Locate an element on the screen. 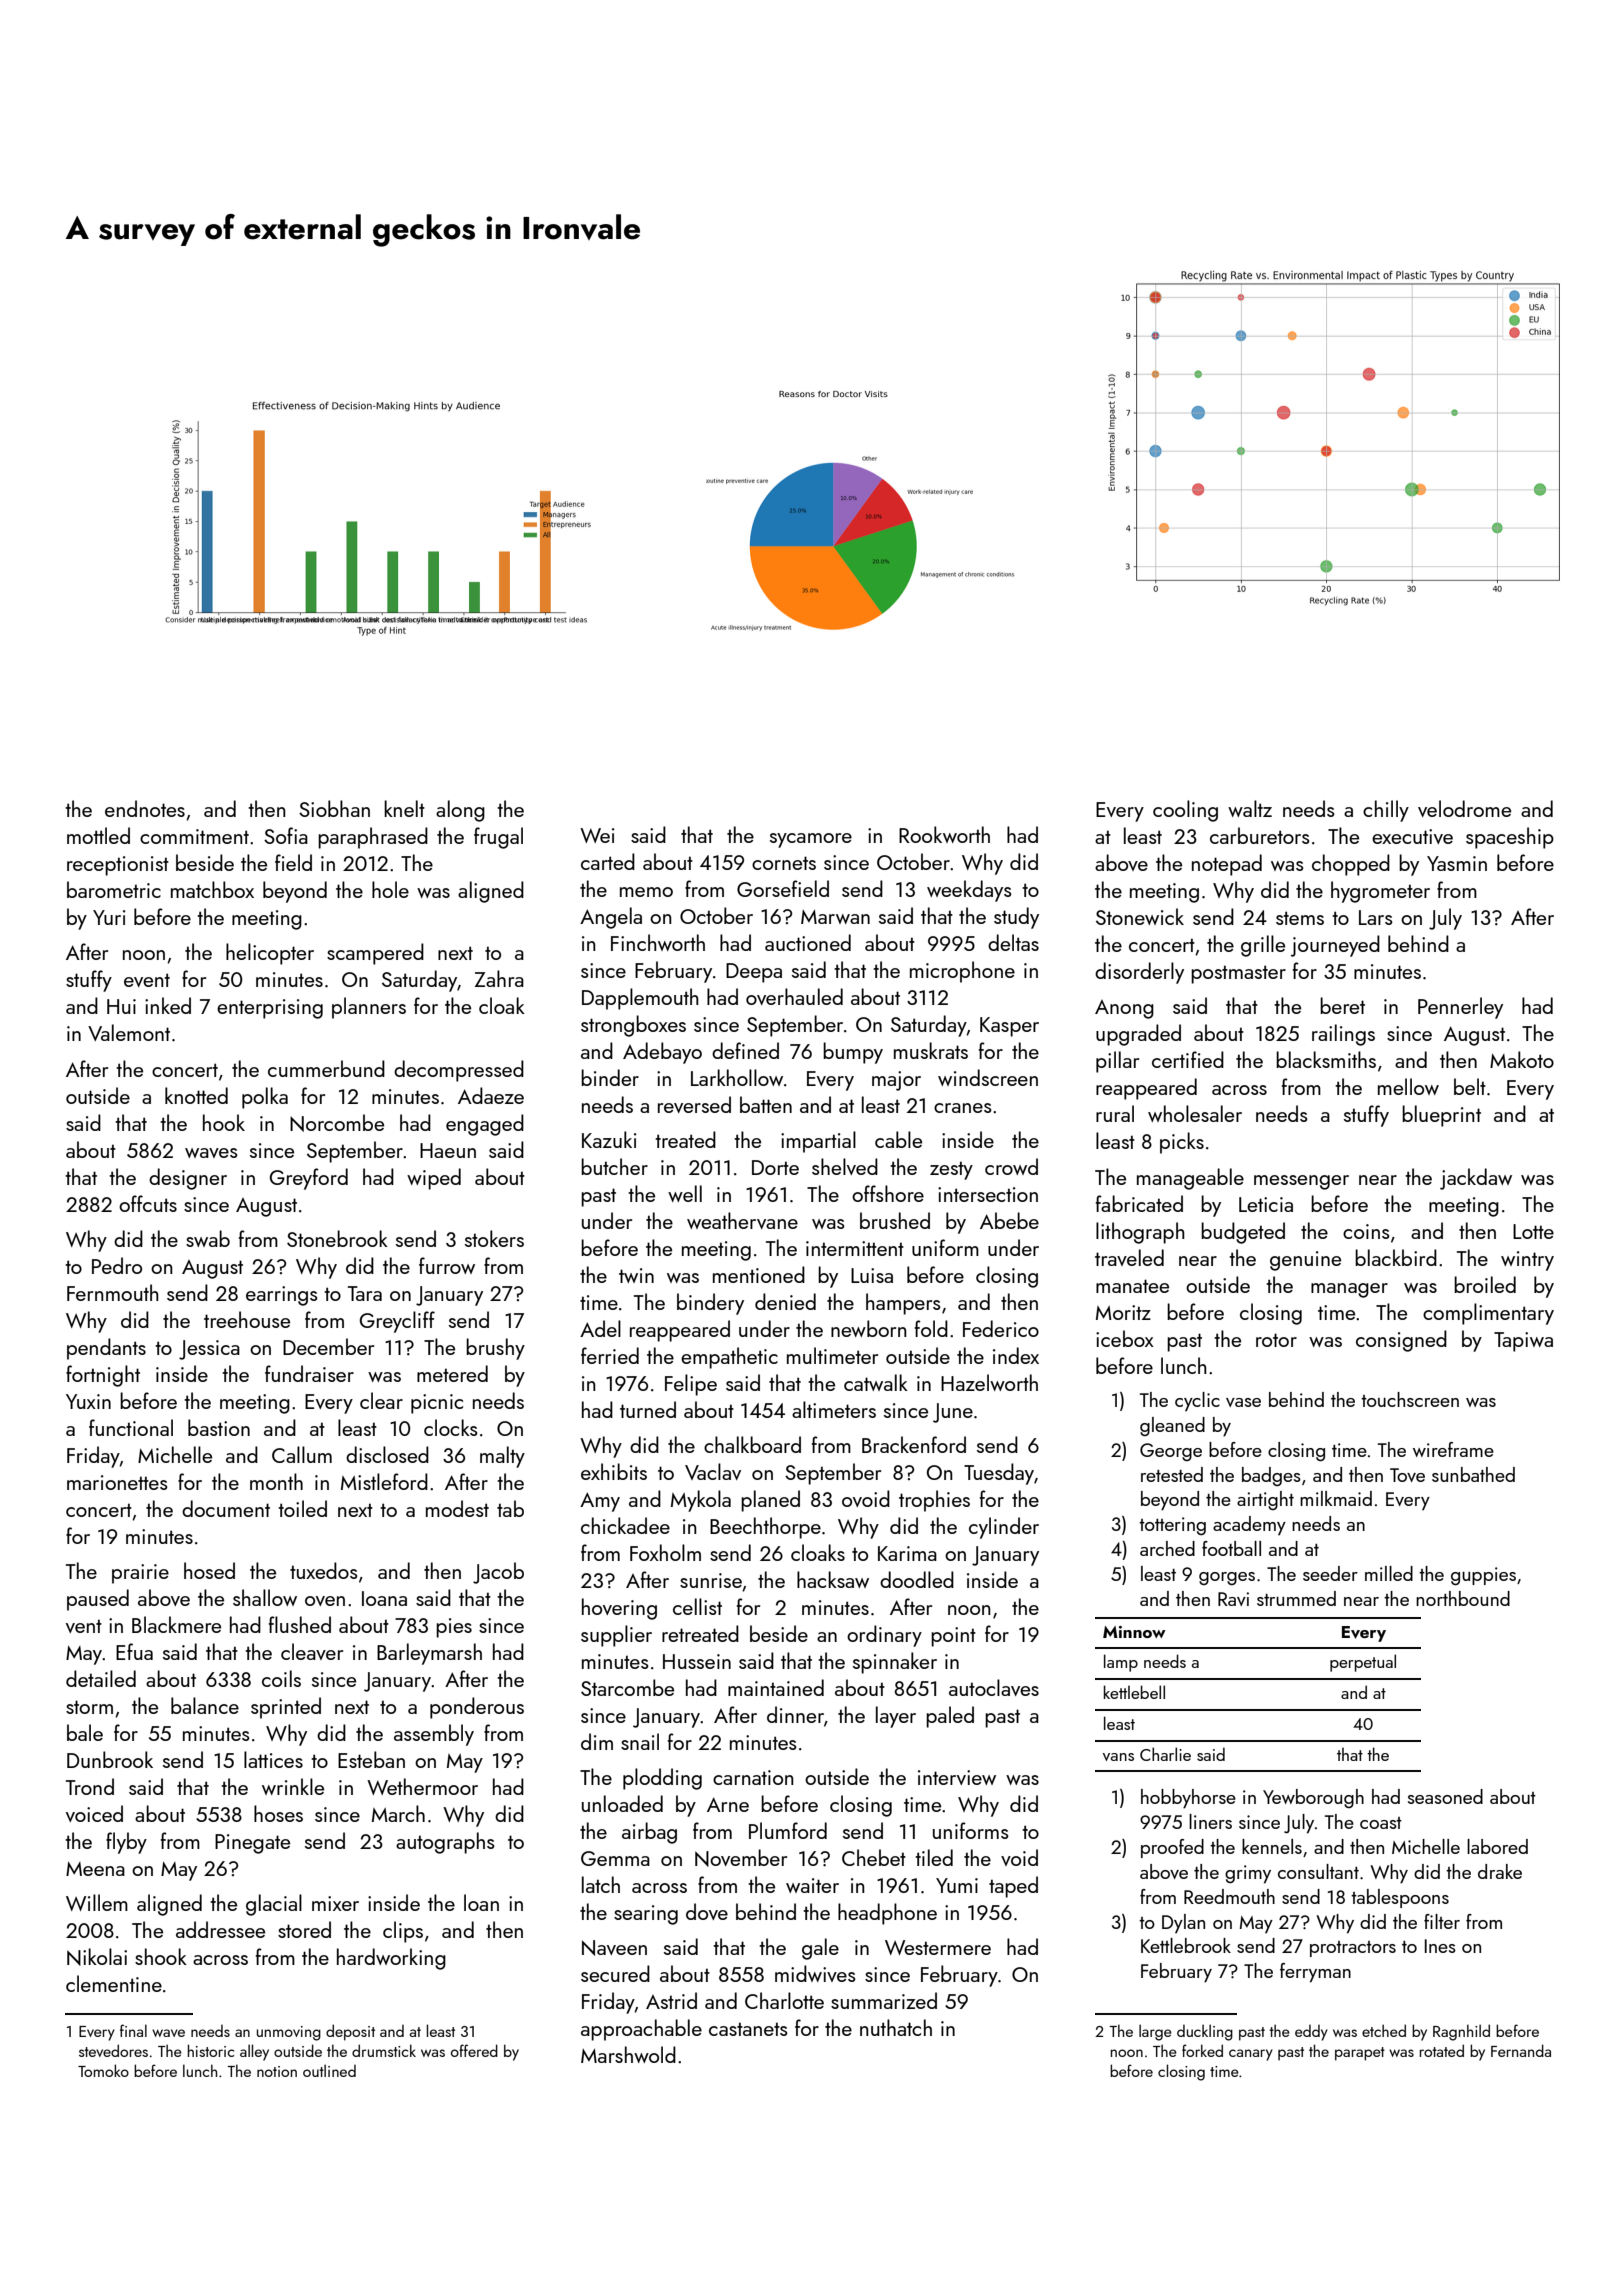  Rookworth is located at coordinates (944, 834).
